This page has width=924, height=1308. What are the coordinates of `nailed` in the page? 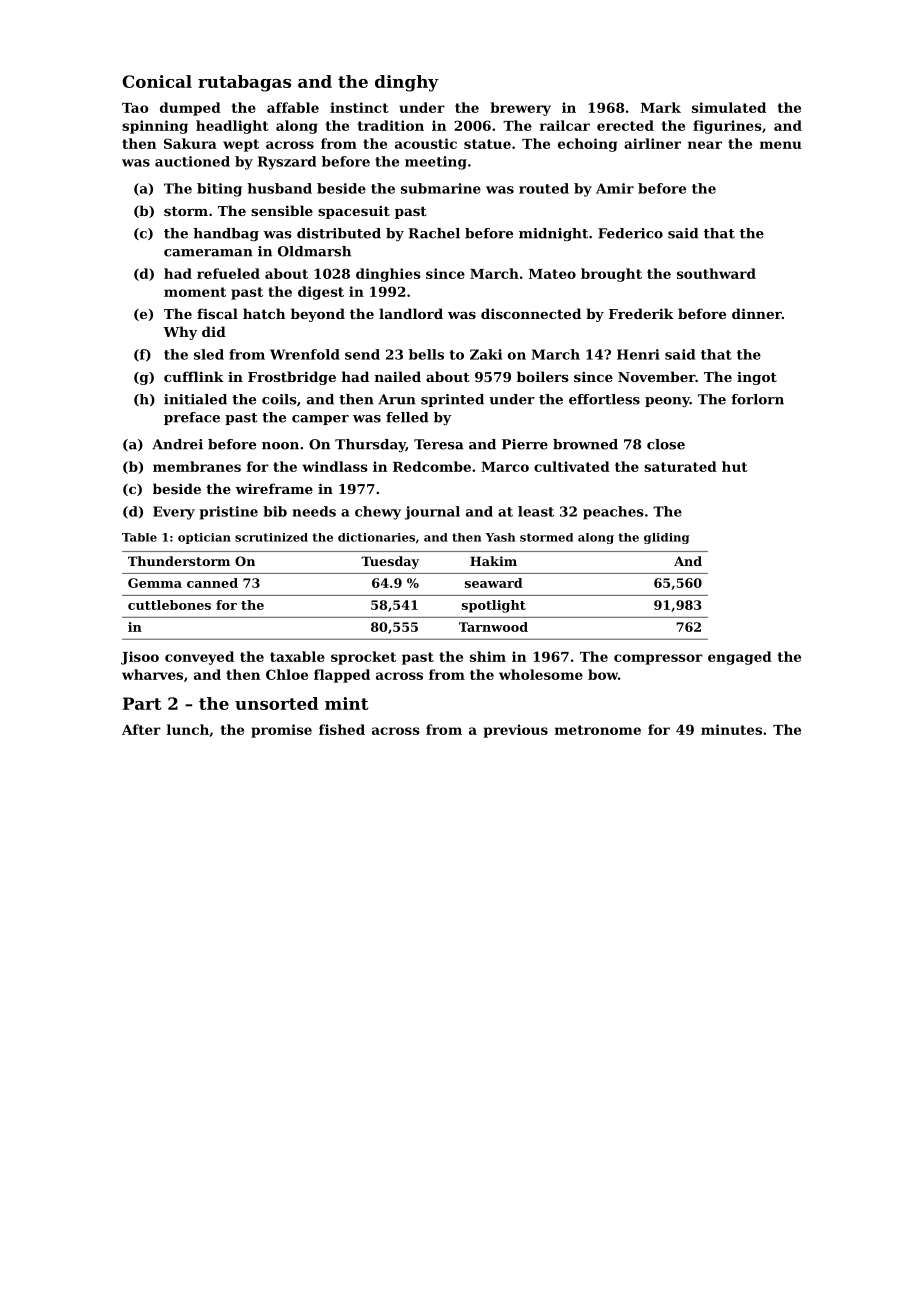 It's located at (398, 376).
